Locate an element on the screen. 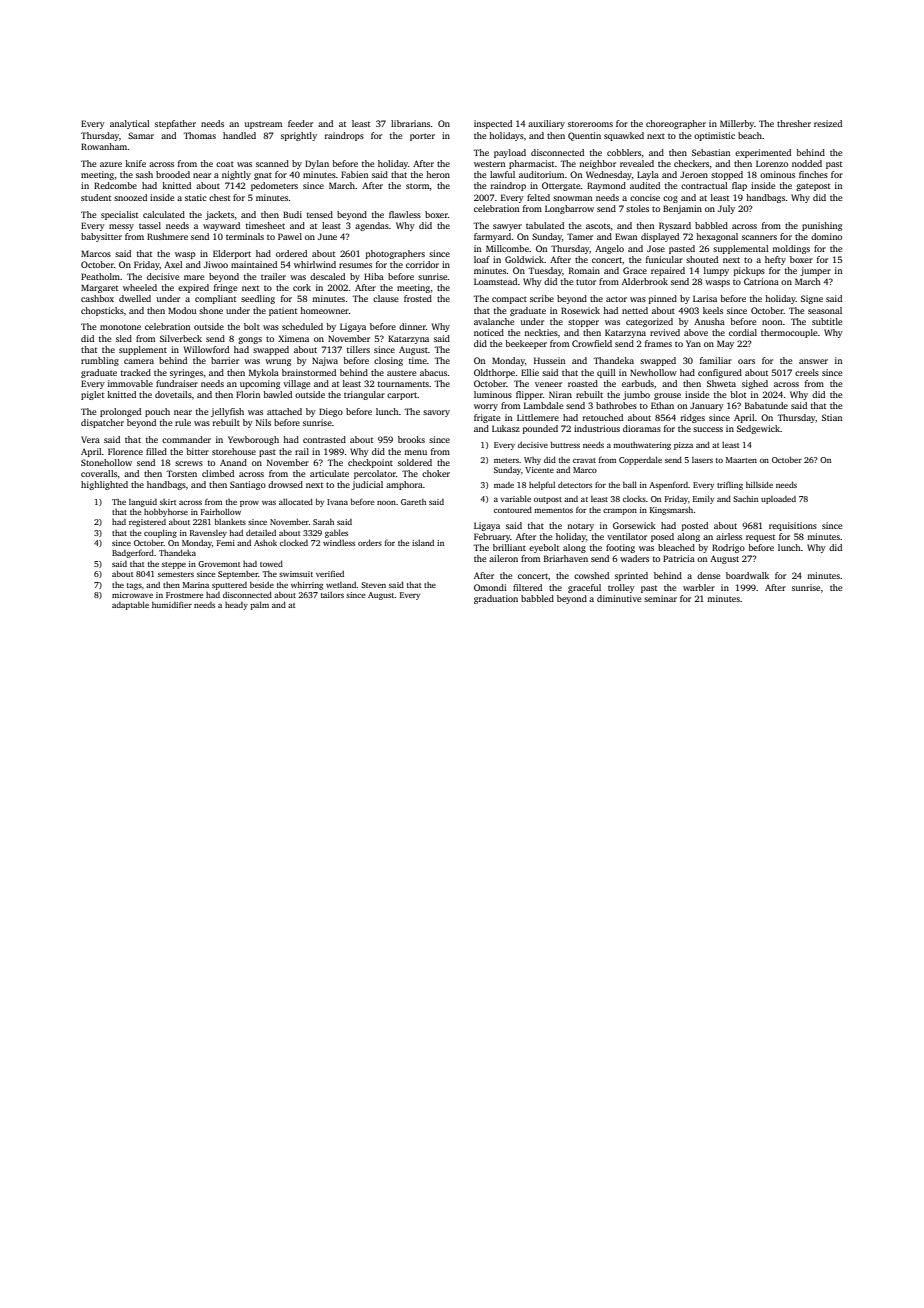 This screenshot has width=924, height=1308. corridor is located at coordinates (422, 264).
